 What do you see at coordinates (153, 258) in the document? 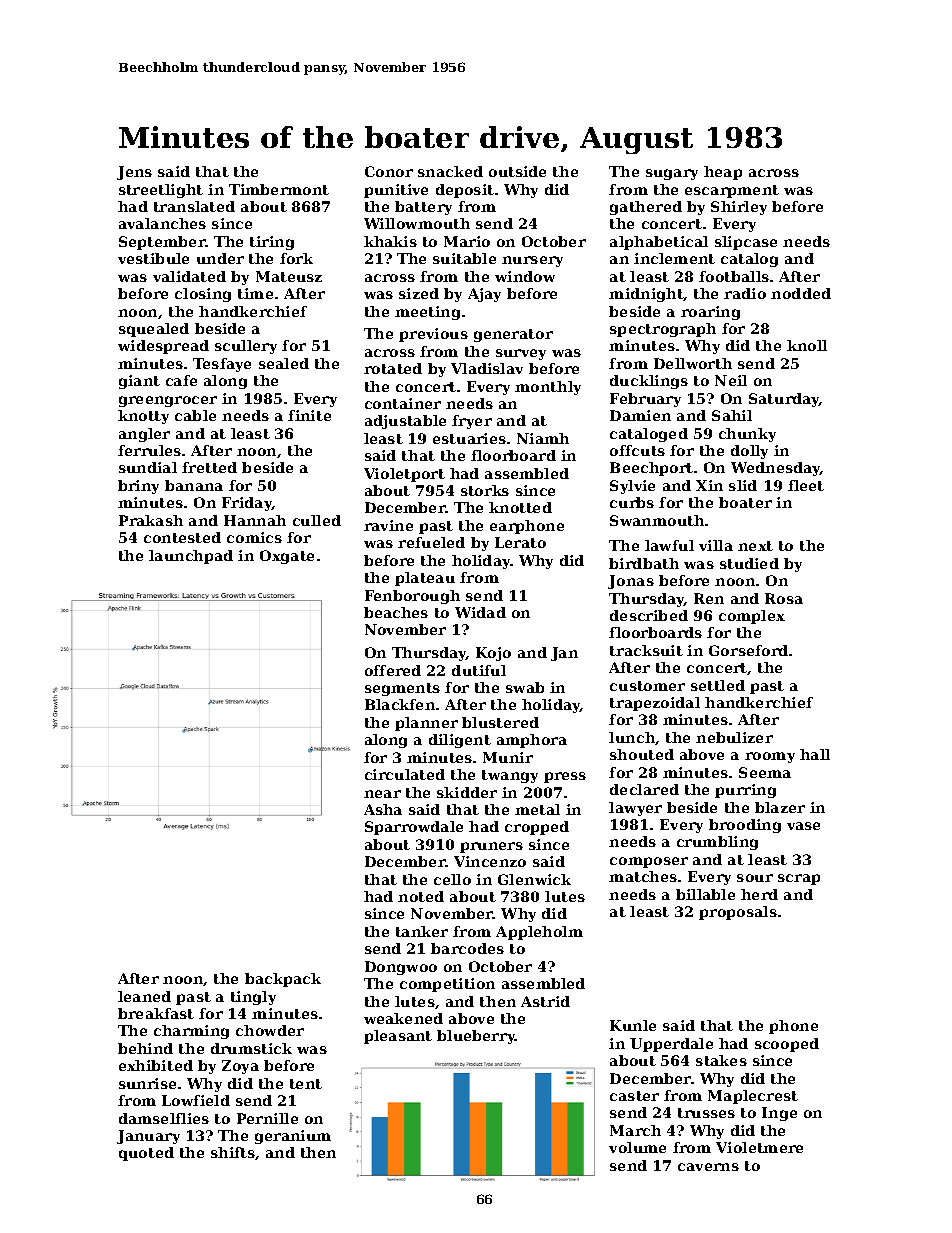
I see `vestibule` at bounding box center [153, 258].
